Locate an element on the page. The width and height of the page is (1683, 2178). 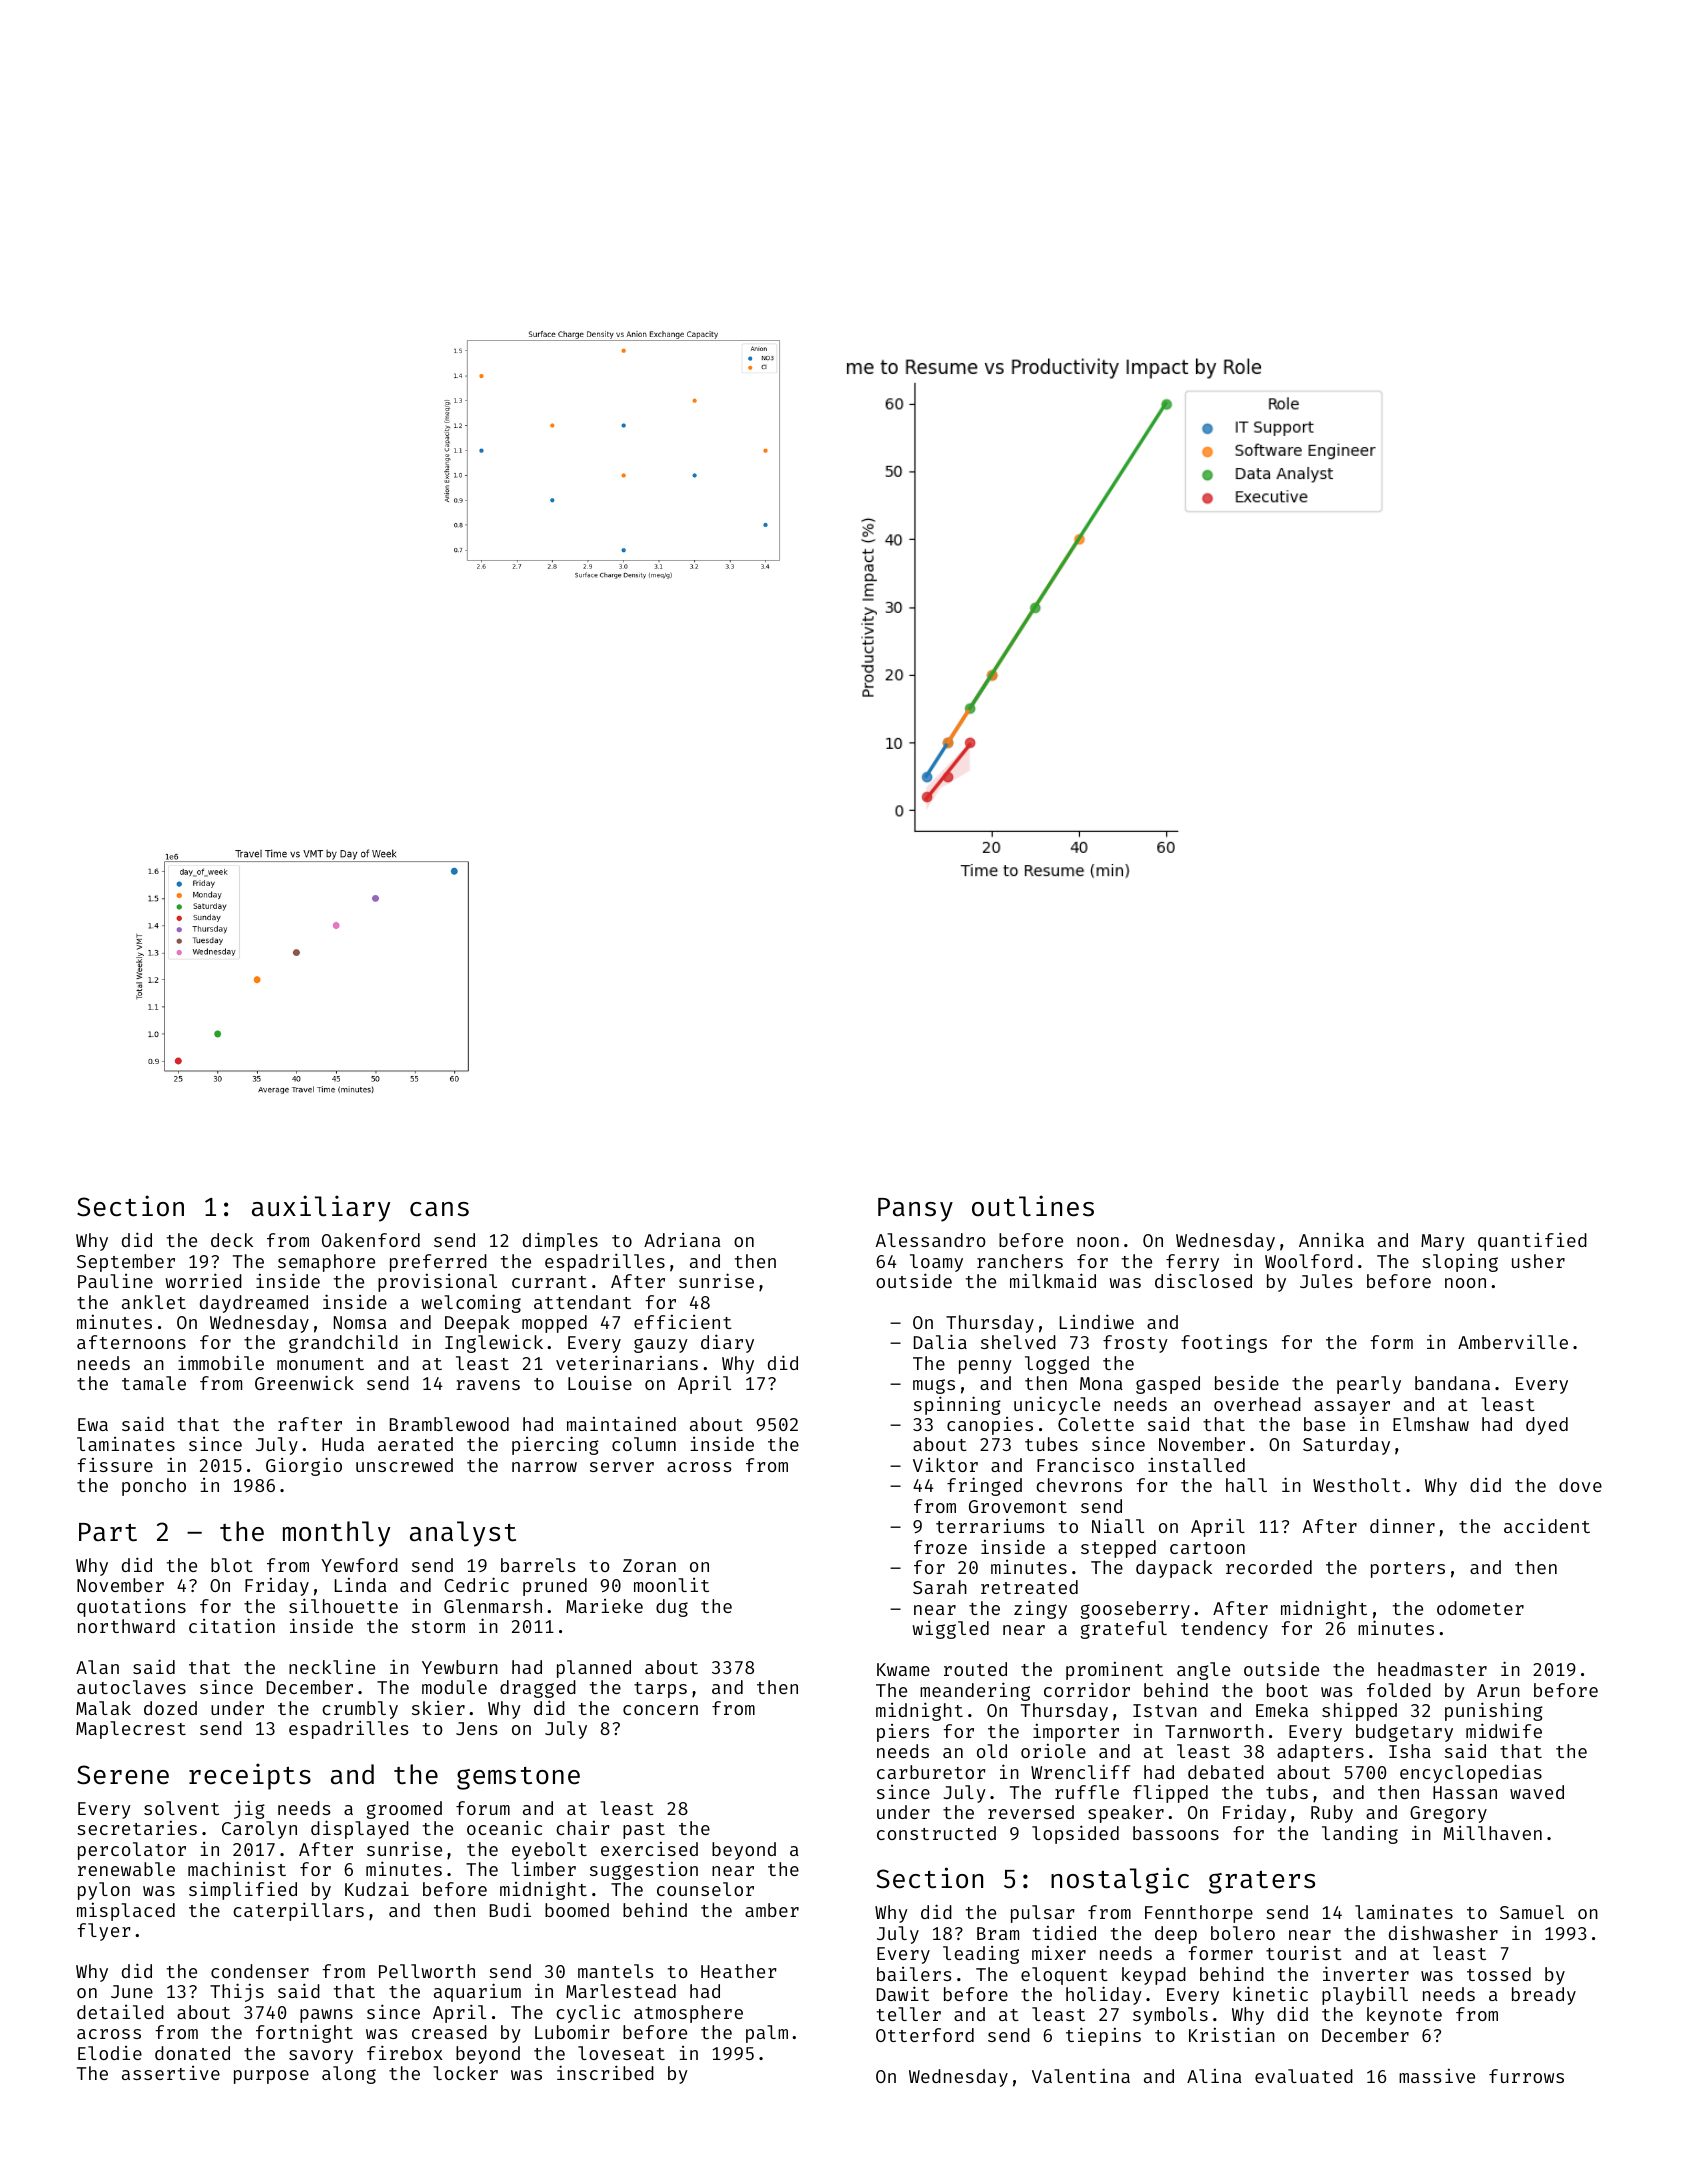
meandering is located at coordinates (975, 1691).
